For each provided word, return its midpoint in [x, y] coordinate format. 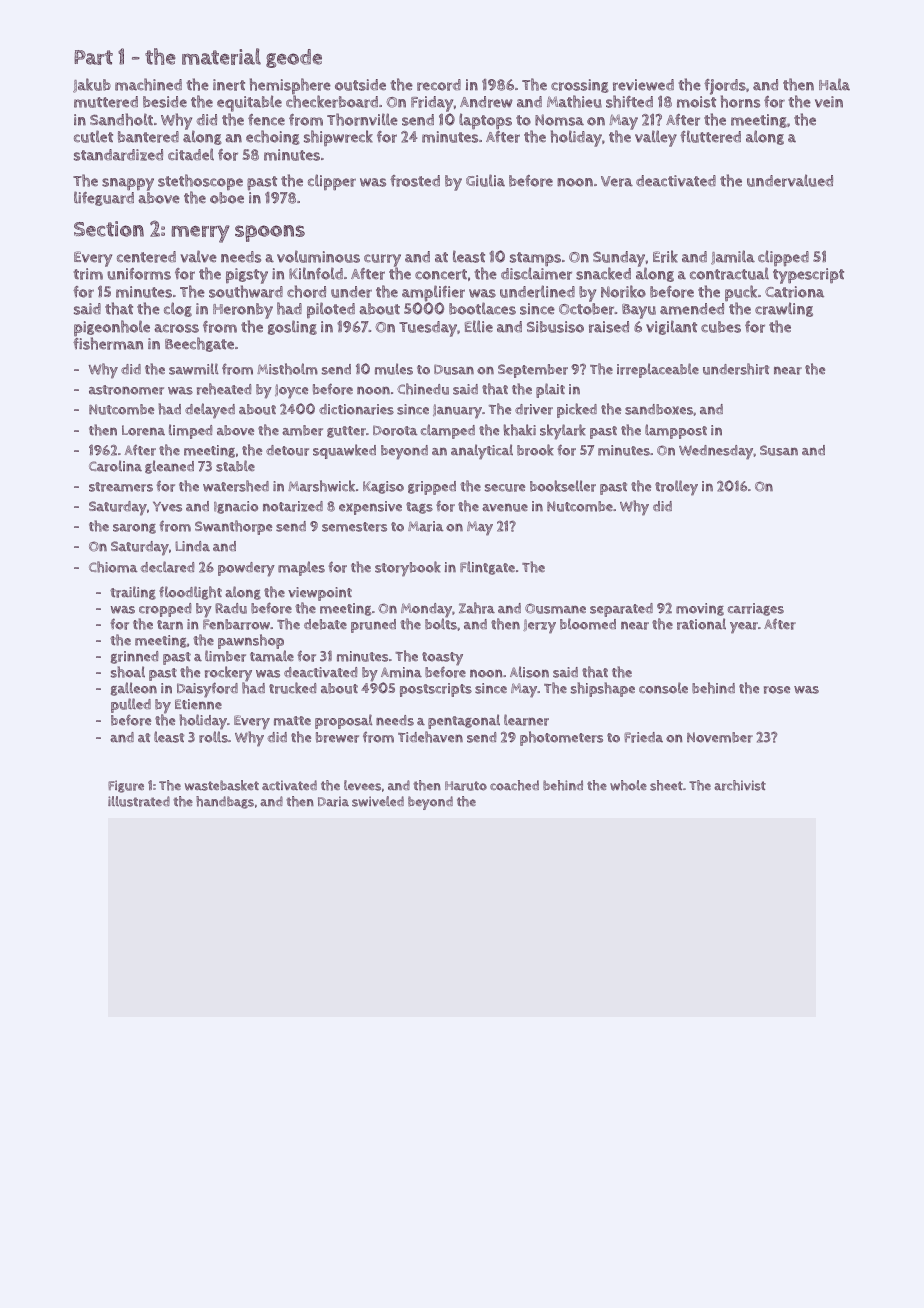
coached [514, 785]
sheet [666, 785]
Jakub [92, 85]
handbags [225, 802]
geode [294, 58]
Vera [617, 181]
